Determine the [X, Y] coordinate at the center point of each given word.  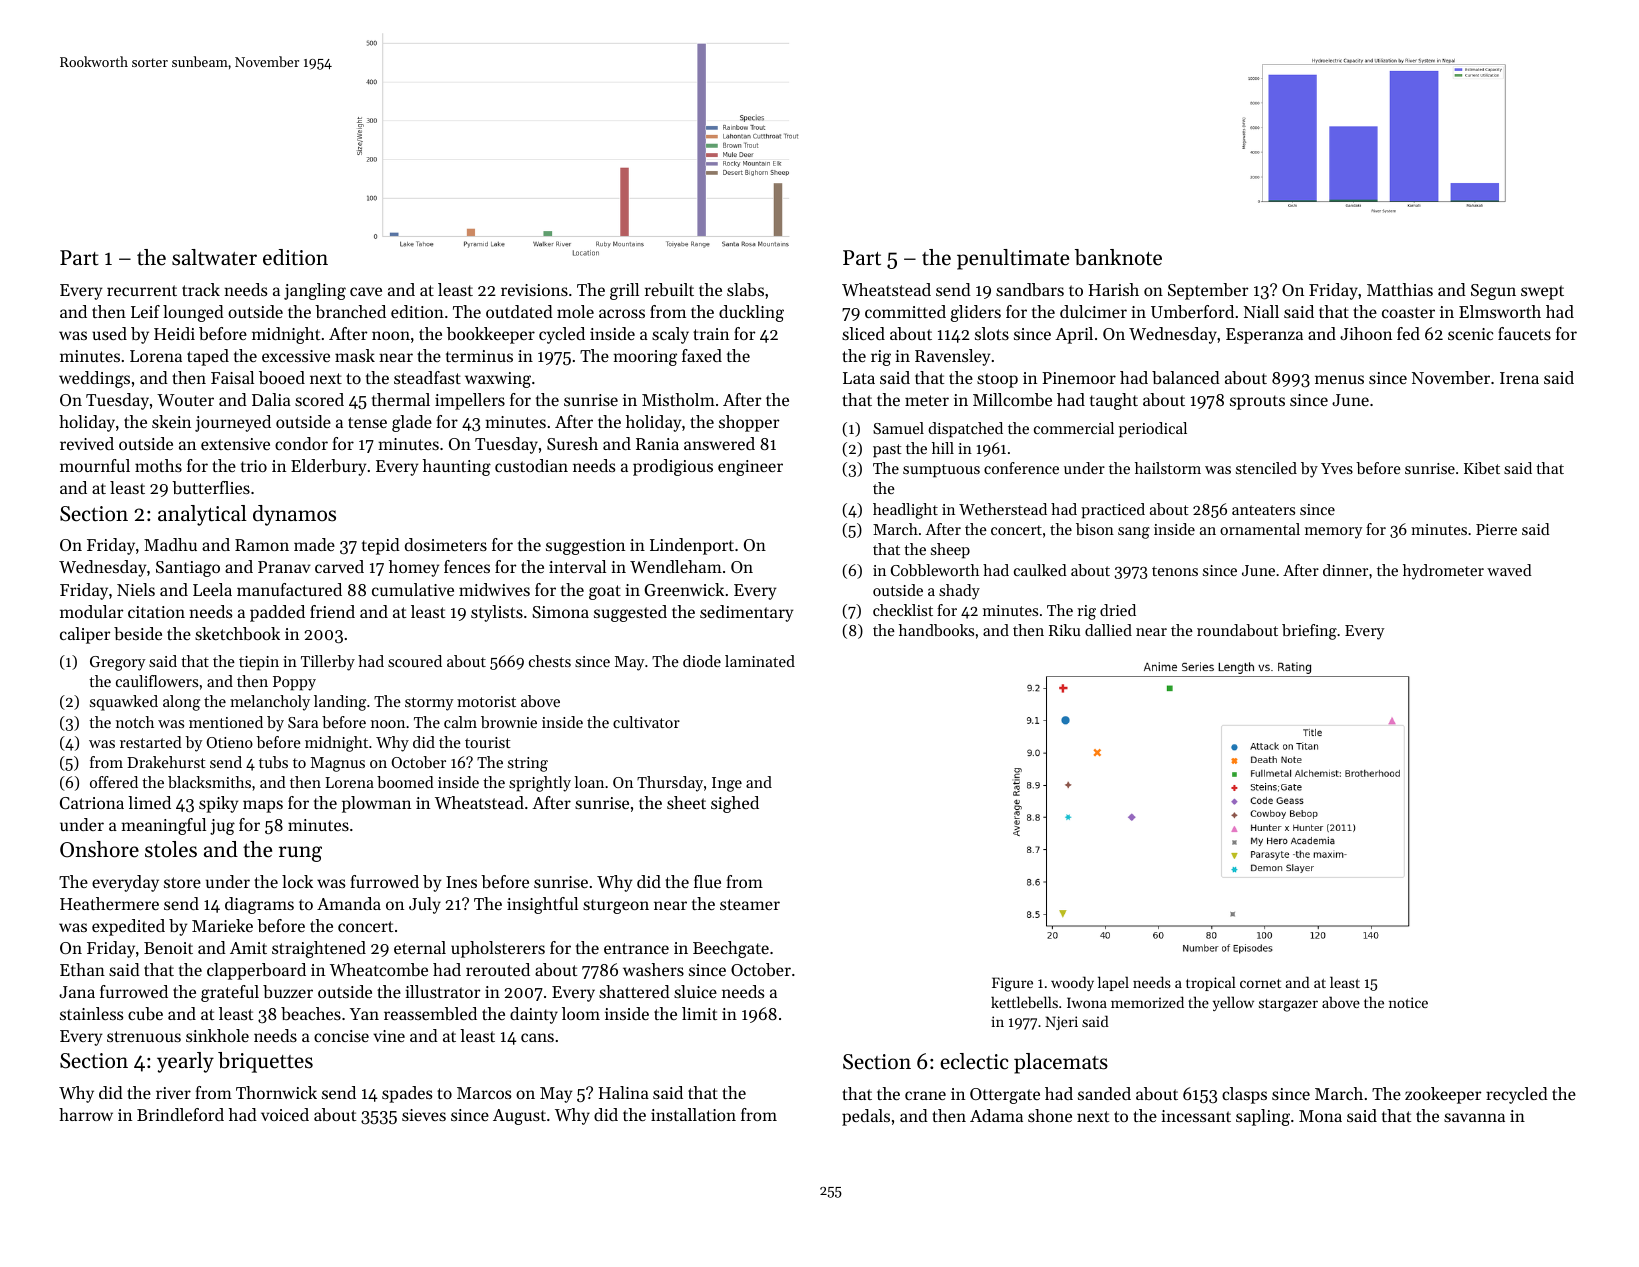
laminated [760, 661]
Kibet [1482, 468]
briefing [1309, 632]
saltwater [214, 257]
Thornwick [276, 1092]
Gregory [117, 663]
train [711, 334]
